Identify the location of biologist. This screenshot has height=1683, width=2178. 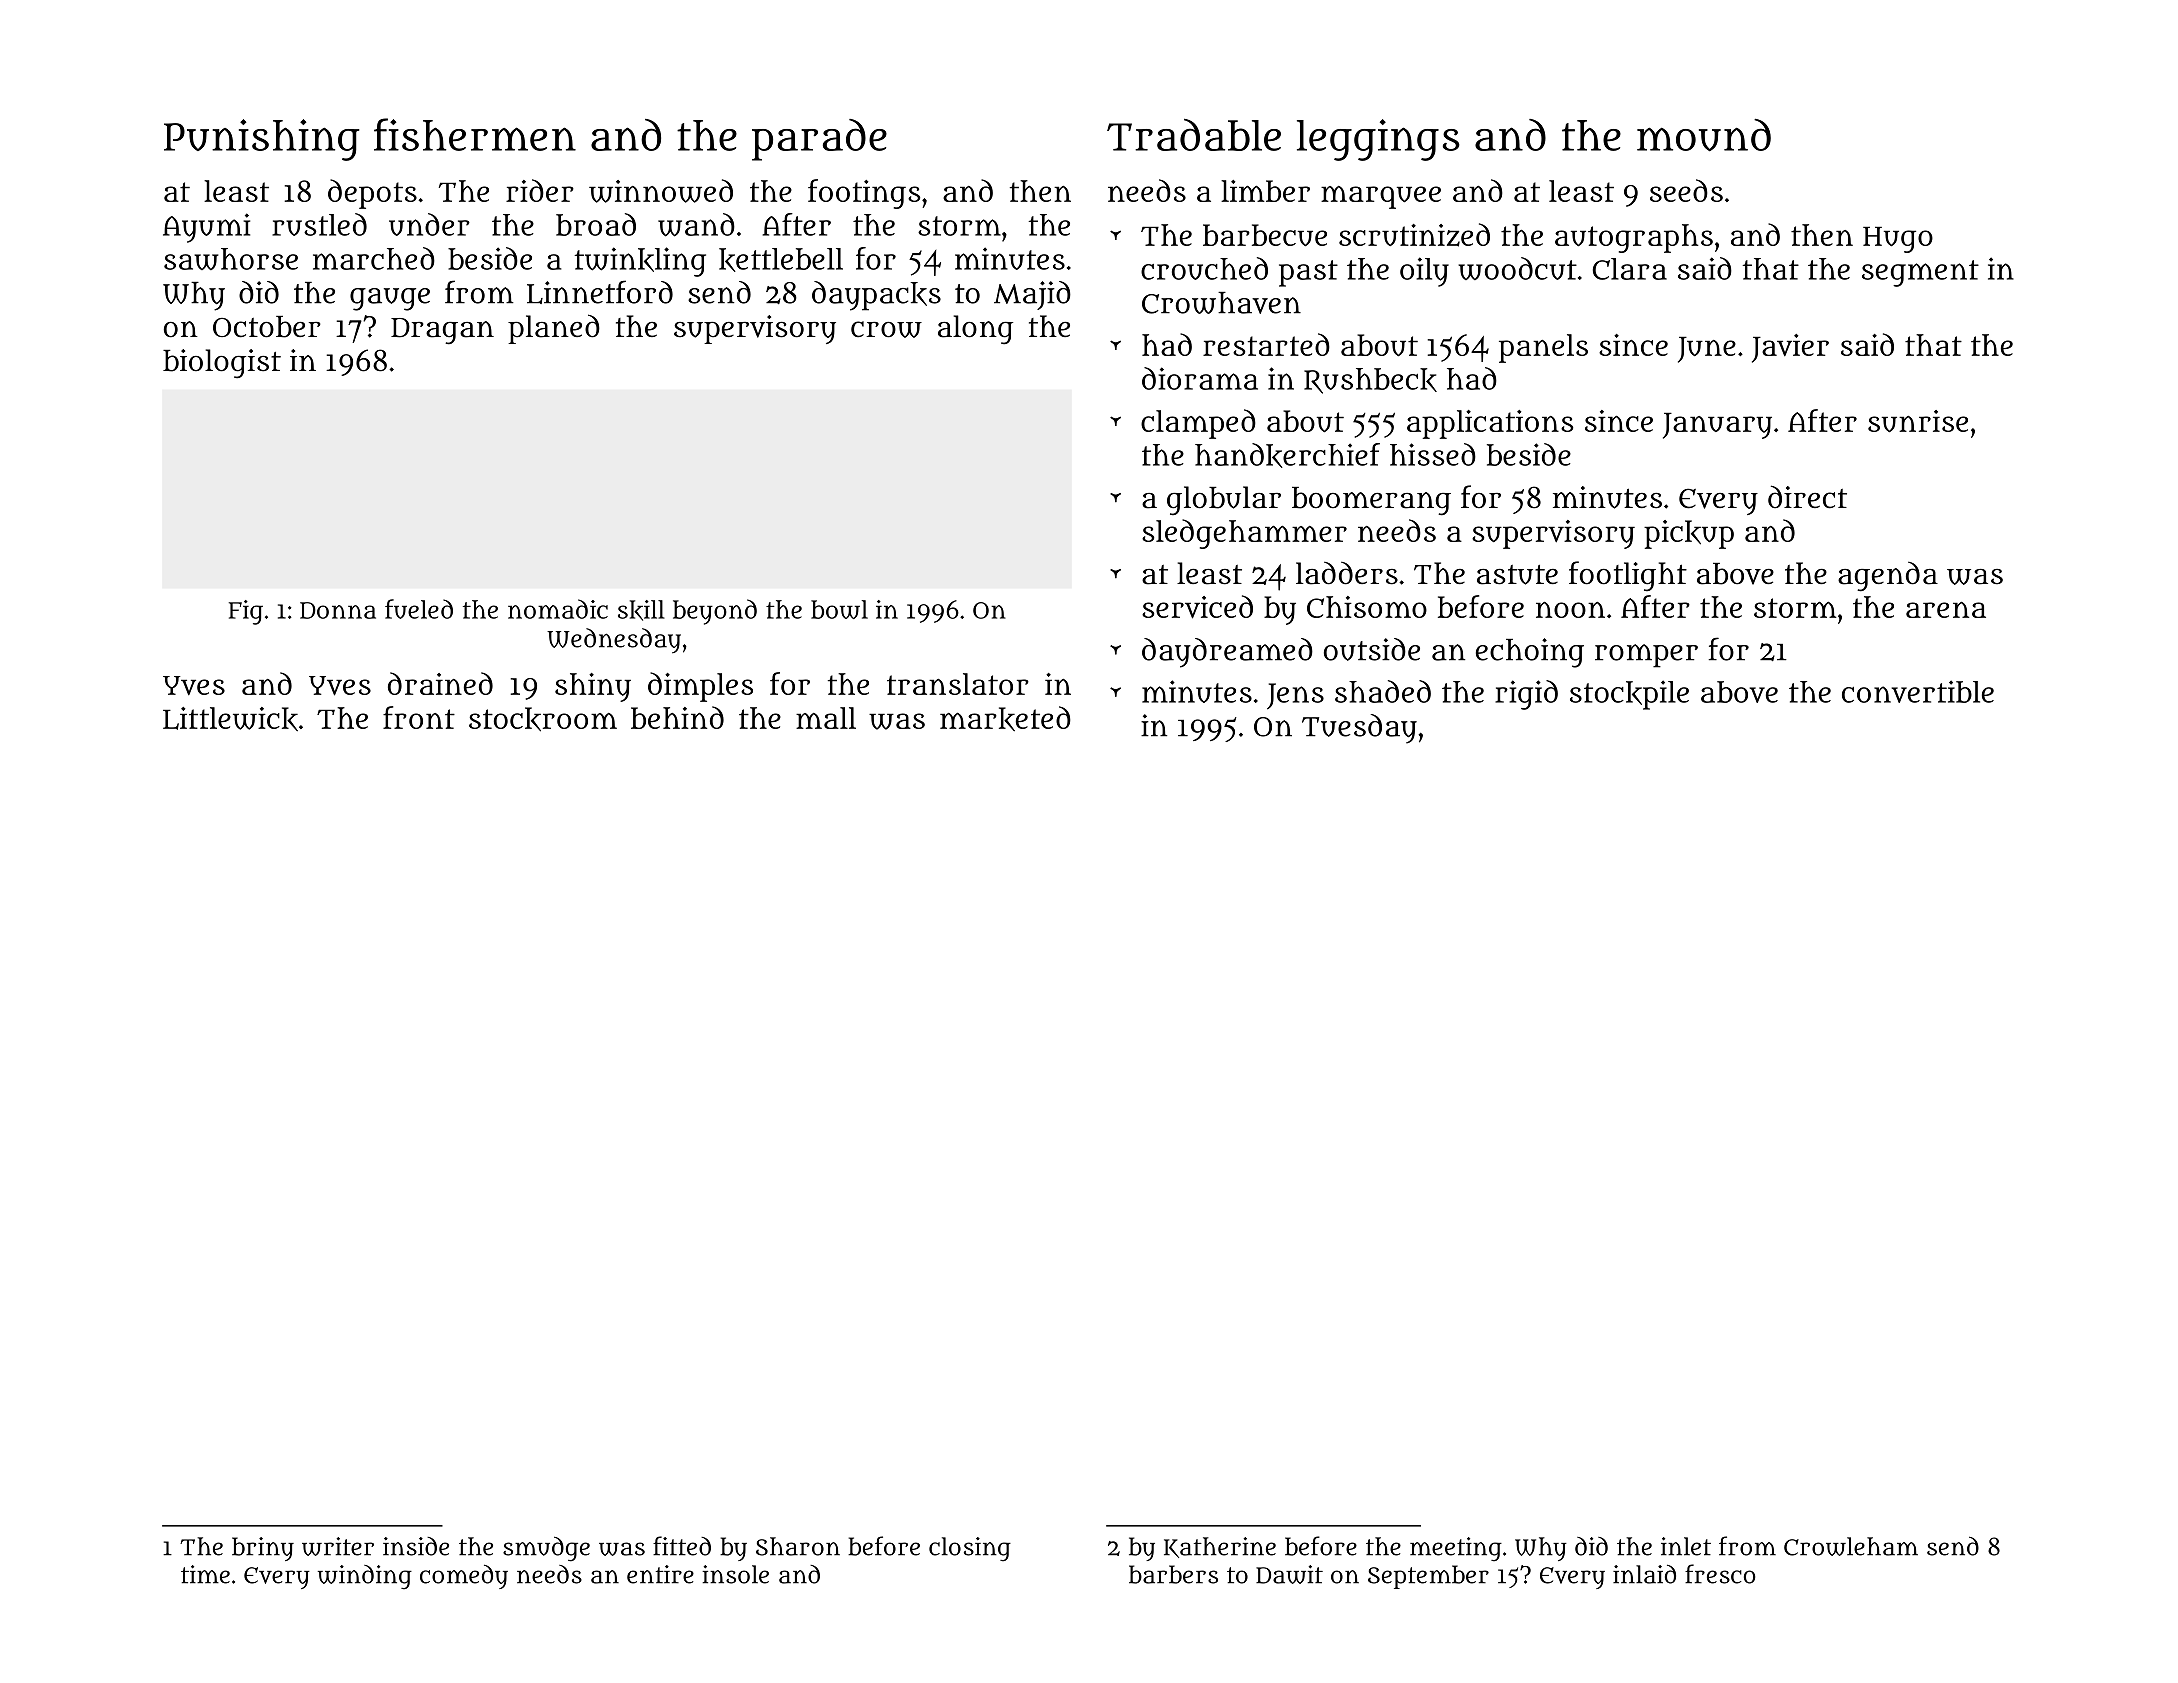
(222, 364).
